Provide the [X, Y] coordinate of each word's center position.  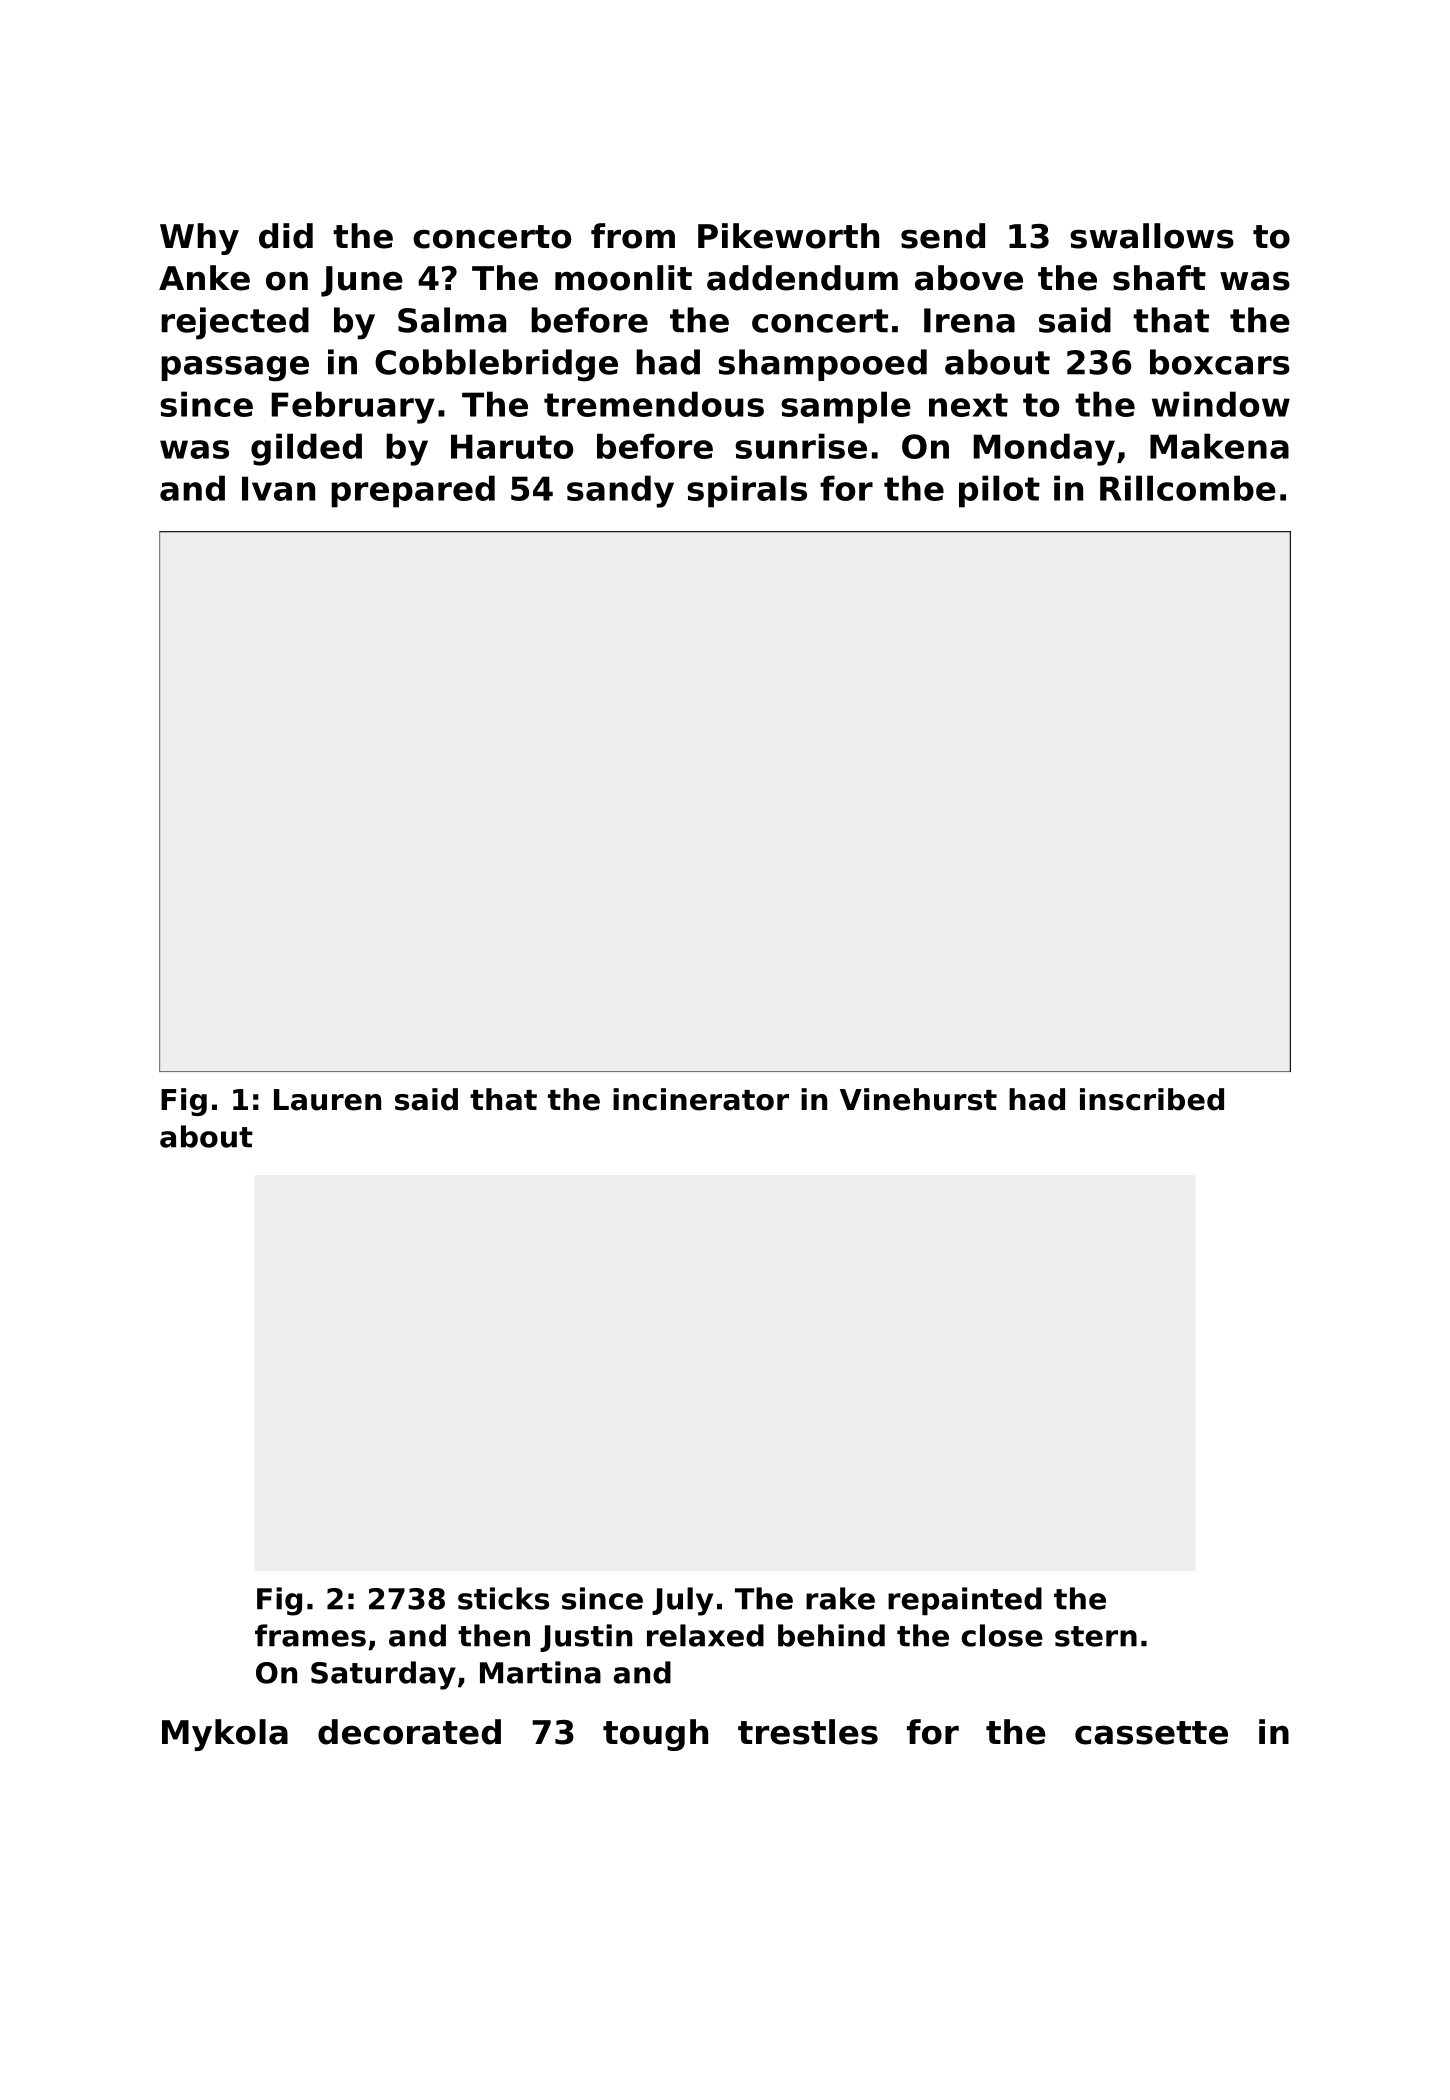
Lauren [327, 1100]
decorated [409, 1732]
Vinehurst [918, 1099]
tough [655, 1735]
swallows [1152, 236]
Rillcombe [1188, 488]
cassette [1151, 1733]
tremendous [654, 404]
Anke [204, 278]
